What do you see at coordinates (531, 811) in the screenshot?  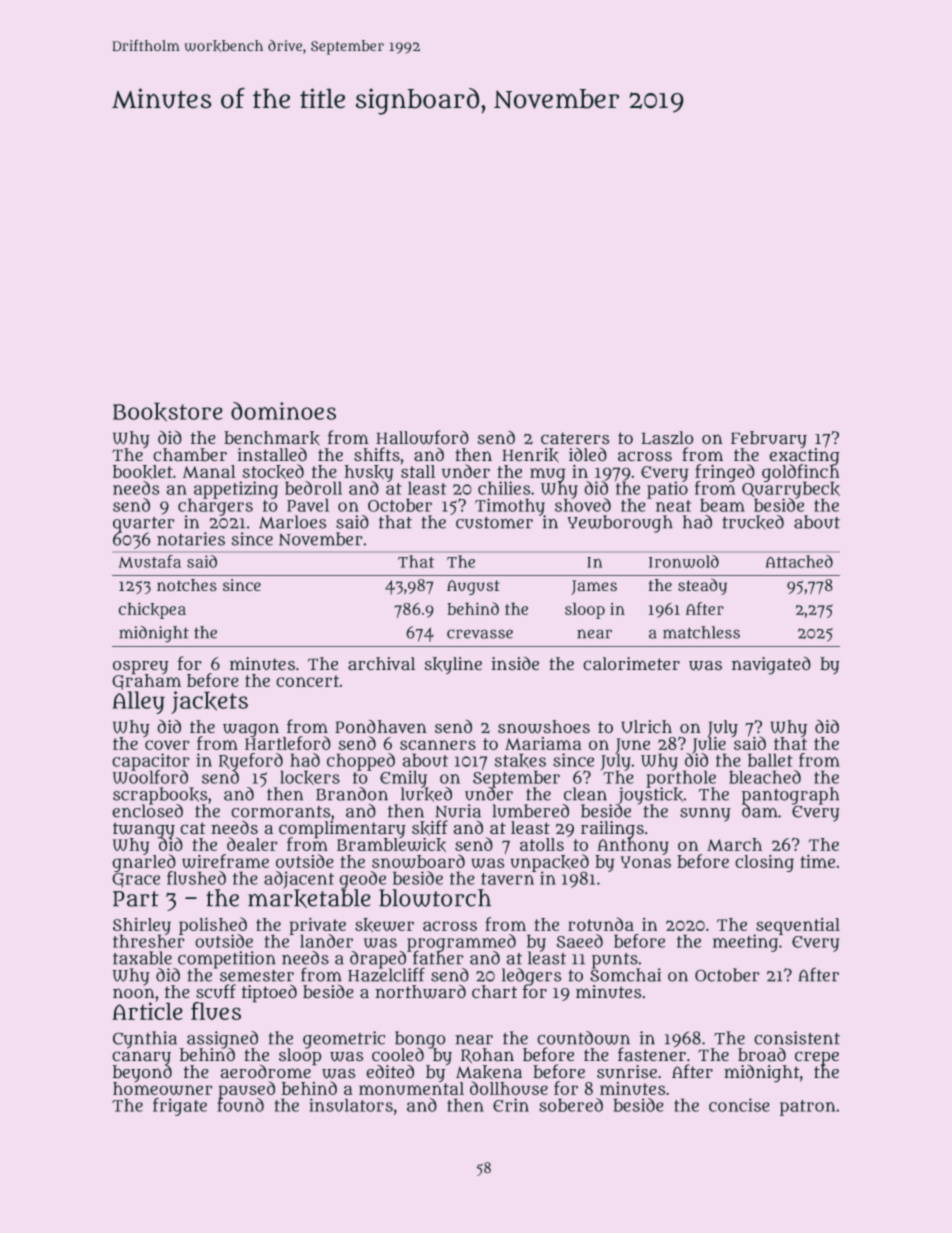 I see `lumbered` at bounding box center [531, 811].
